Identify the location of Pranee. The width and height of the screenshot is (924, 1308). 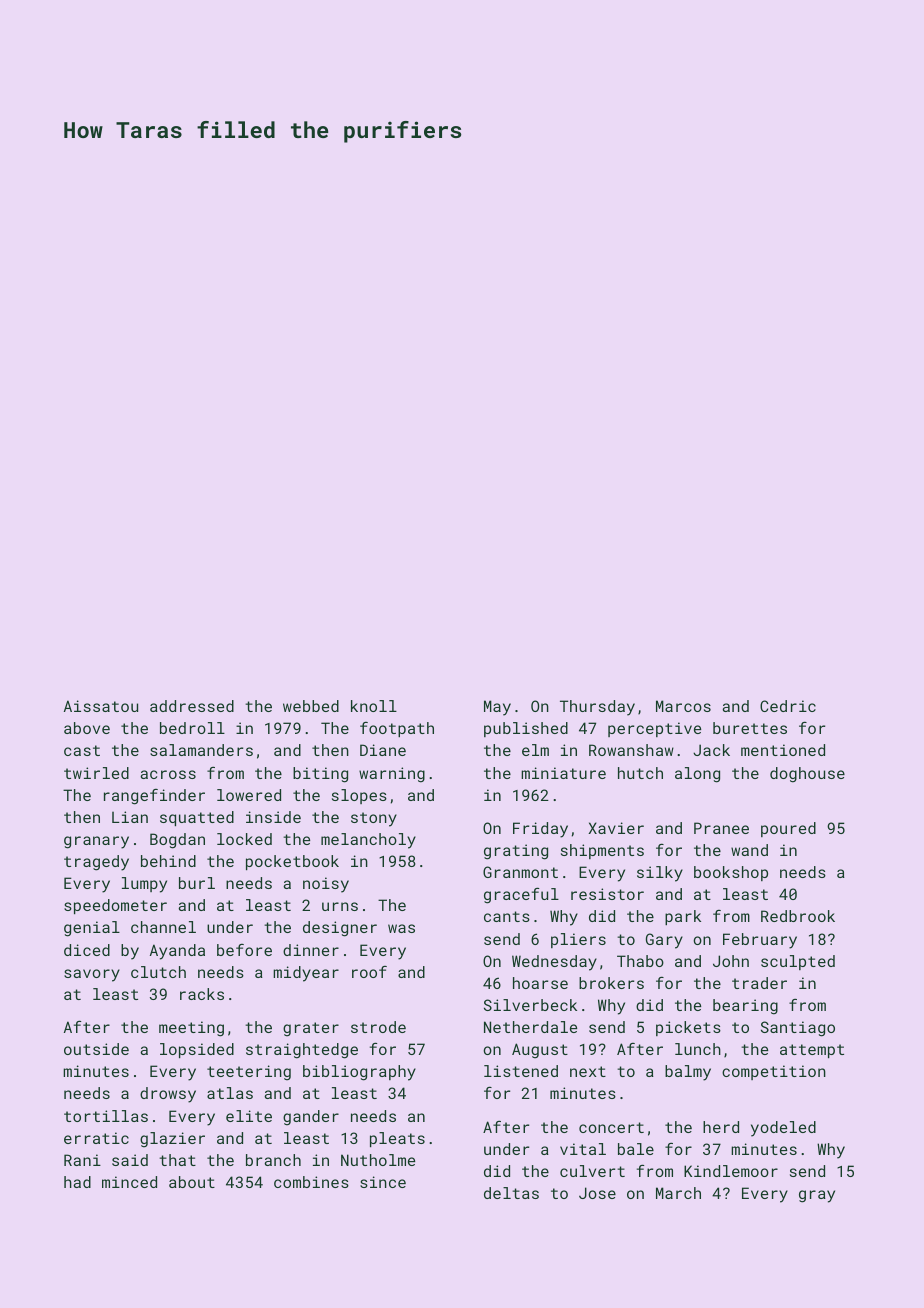
(721, 828).
